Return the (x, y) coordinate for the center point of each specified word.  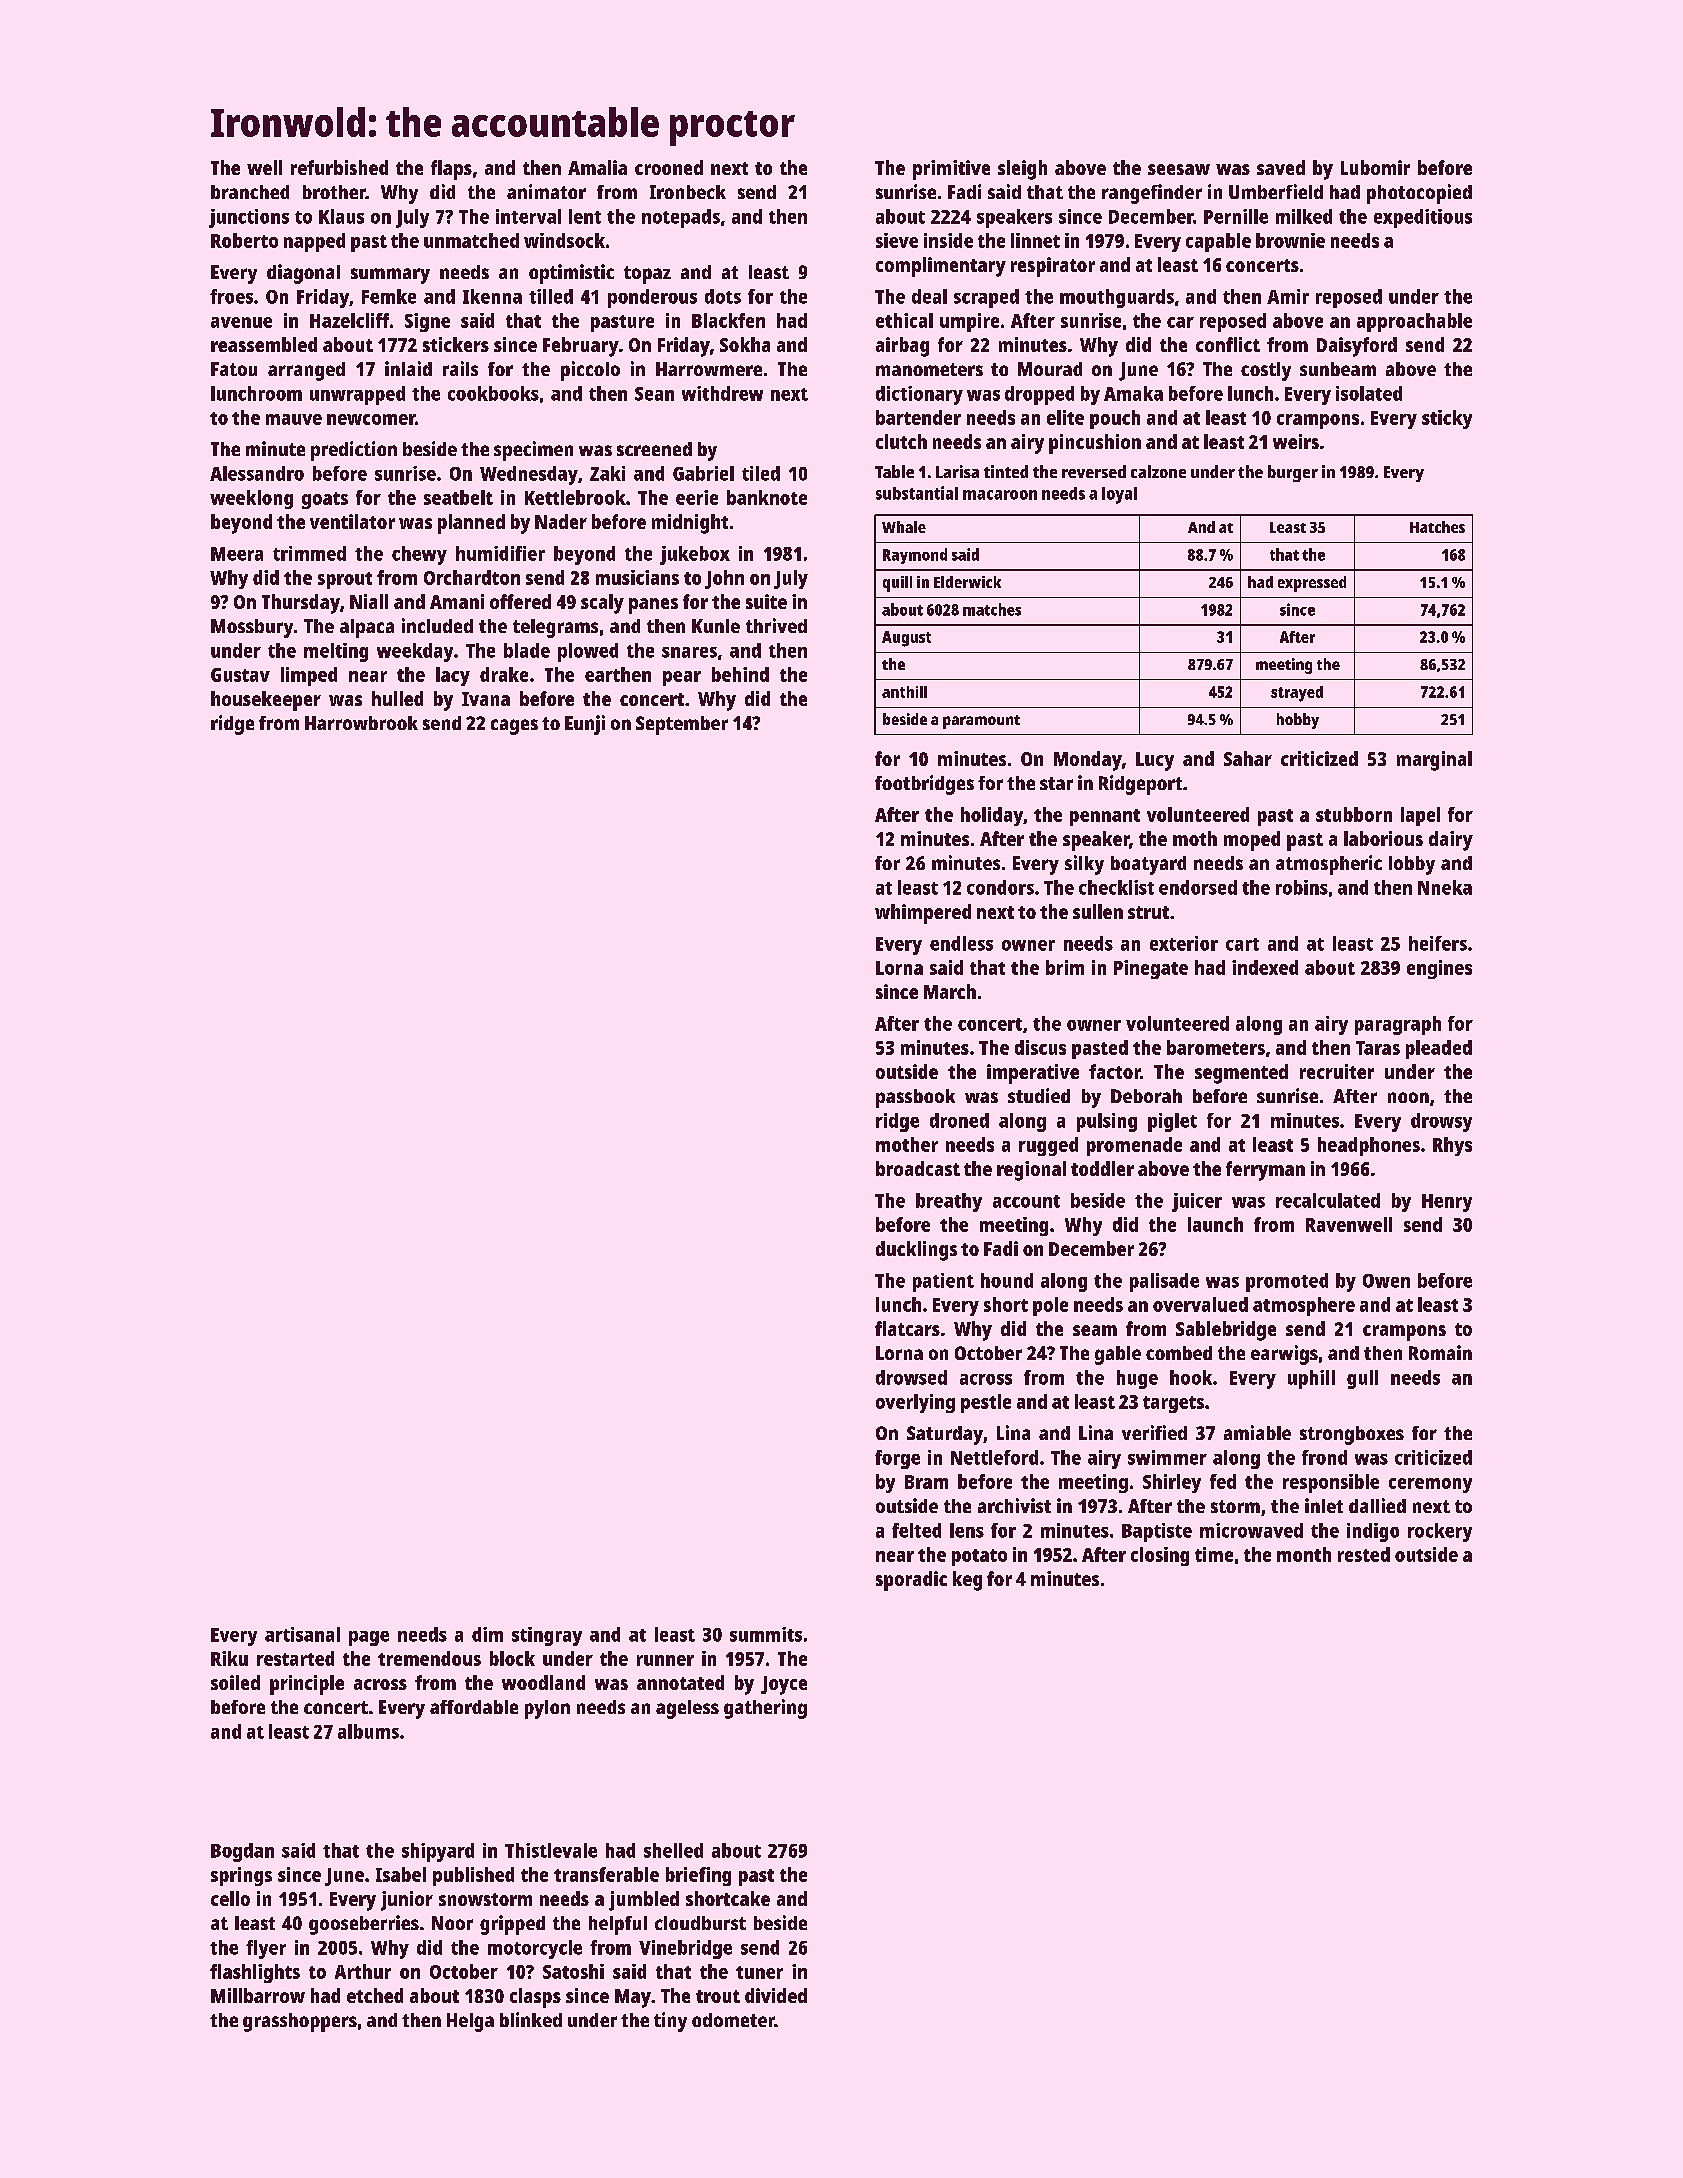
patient (943, 1282)
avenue (241, 322)
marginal (1434, 761)
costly (1266, 371)
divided (776, 1995)
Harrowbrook (361, 723)
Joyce (784, 1685)
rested (1364, 1554)
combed (1179, 1353)
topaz (647, 275)
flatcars (907, 1328)
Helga (470, 2022)
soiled (235, 1682)
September (682, 725)
